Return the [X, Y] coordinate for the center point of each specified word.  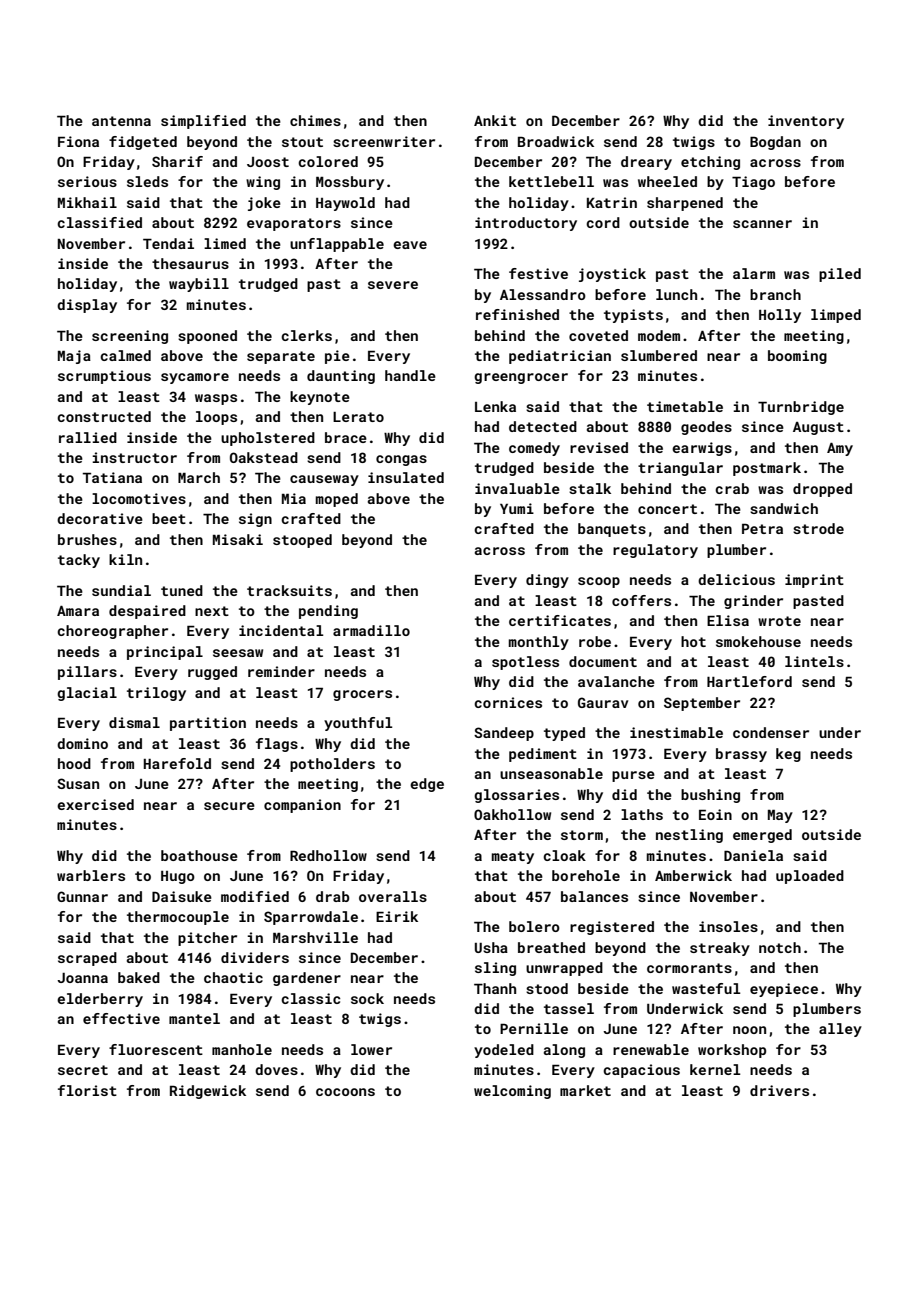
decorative [100, 518]
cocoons [345, 1092]
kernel [715, 1069]
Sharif [177, 161]
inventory [806, 122]
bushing [710, 796]
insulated [406, 477]
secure [229, 806]
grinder [753, 602]
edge [427, 785]
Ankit [495, 120]
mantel [194, 1018]
